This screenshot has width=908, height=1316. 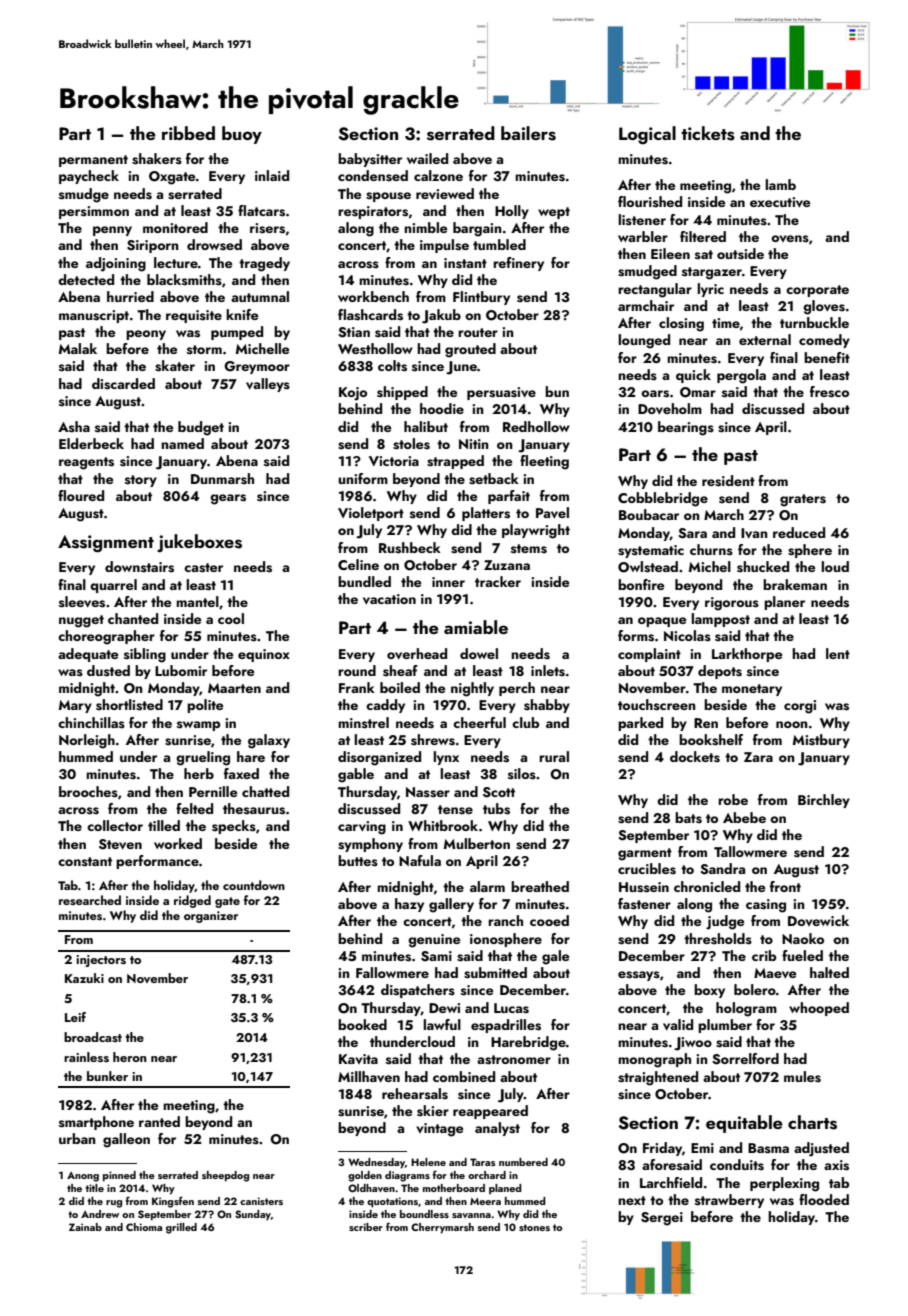 What do you see at coordinates (662, 1219) in the screenshot?
I see `Sergei` at bounding box center [662, 1219].
